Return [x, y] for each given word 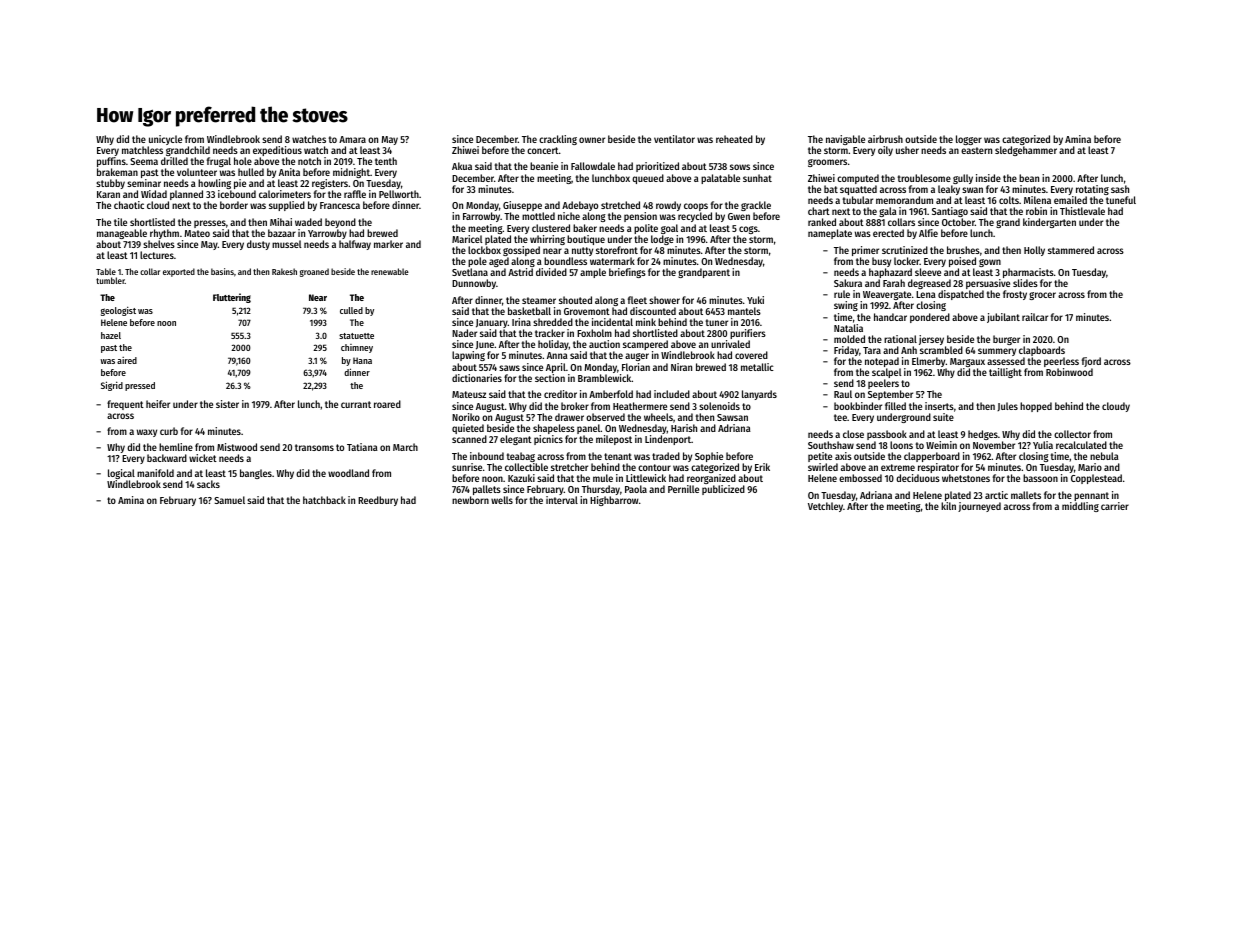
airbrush [885, 139]
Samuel [229, 500]
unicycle [165, 140]
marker [388, 244]
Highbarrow [614, 501]
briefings [627, 273]
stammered [1071, 250]
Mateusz [469, 394]
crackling [558, 140]
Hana [362, 360]
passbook [887, 435]
